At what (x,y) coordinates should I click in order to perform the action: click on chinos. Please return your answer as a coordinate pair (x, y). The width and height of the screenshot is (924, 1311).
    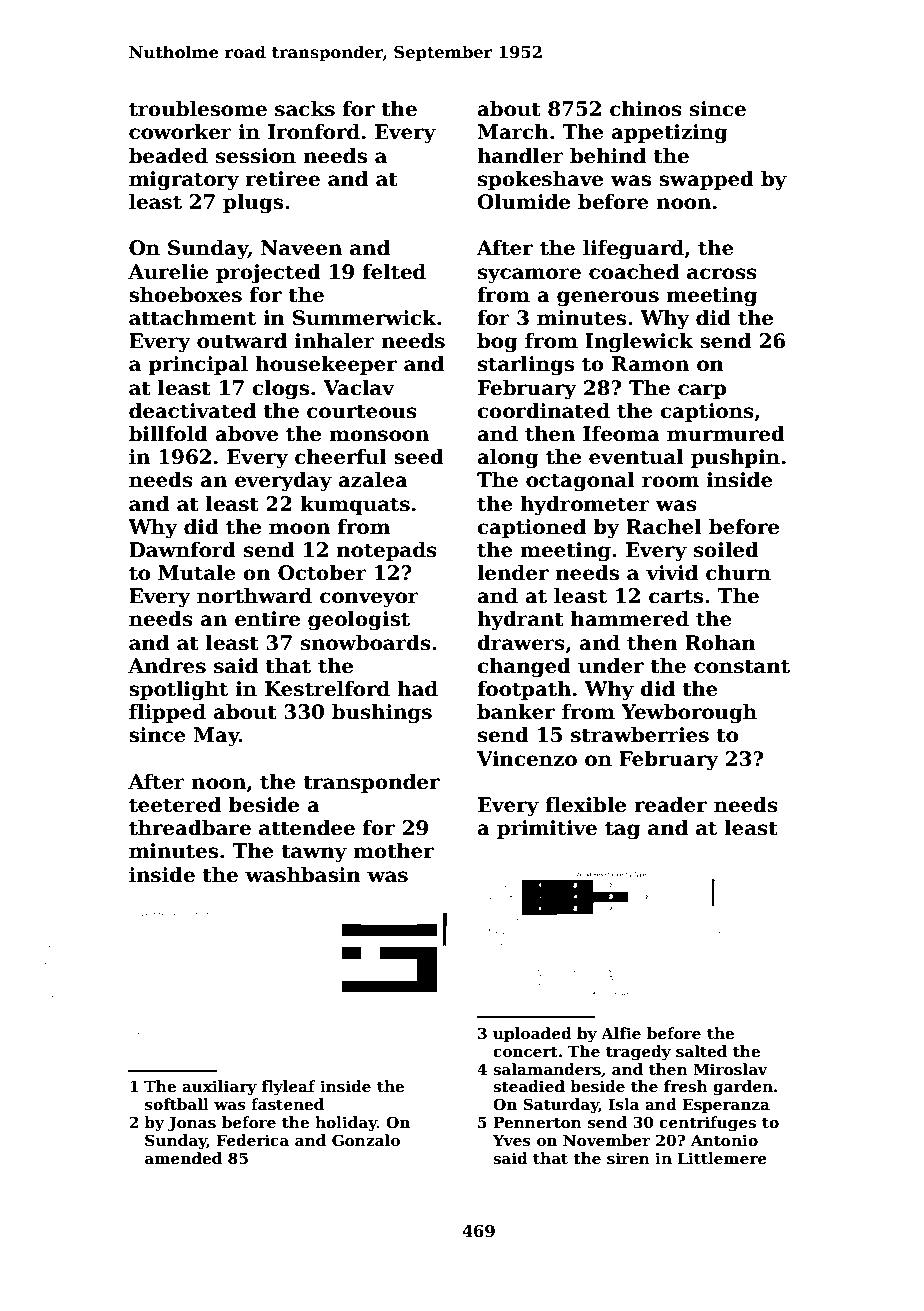
    Looking at the image, I should click on (646, 109).
